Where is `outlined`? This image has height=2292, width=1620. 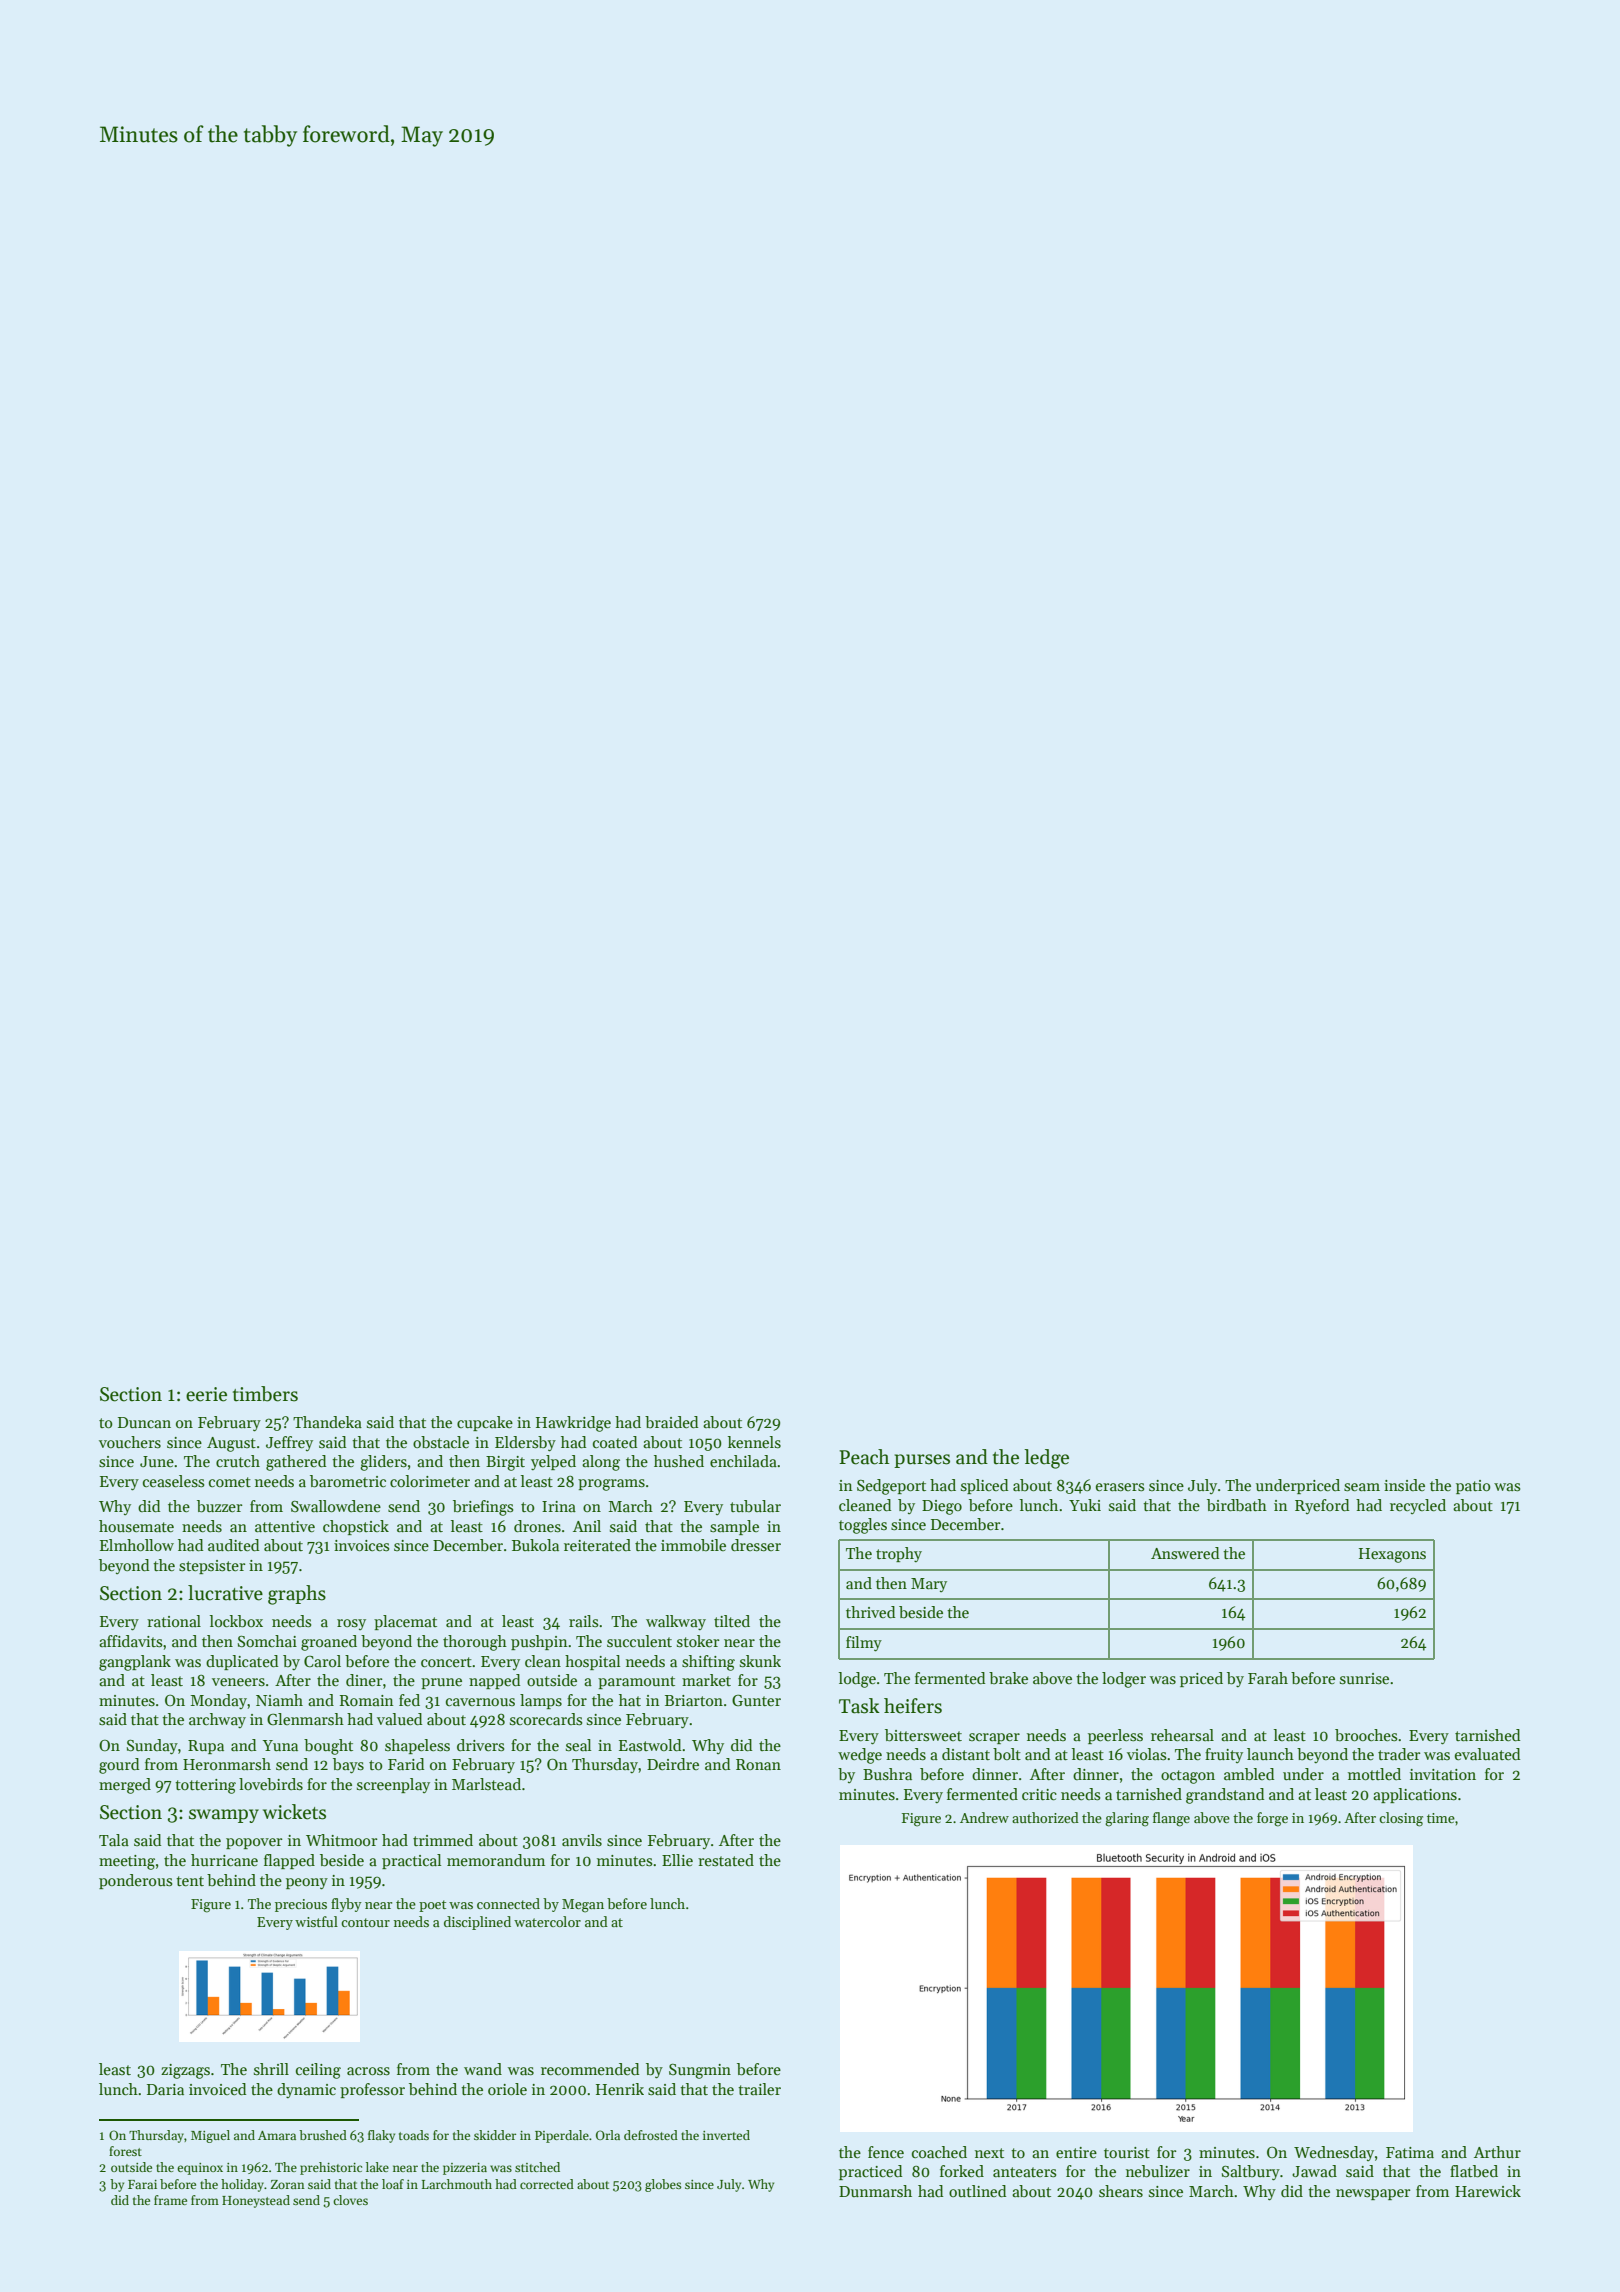
outlined is located at coordinates (977, 2191).
